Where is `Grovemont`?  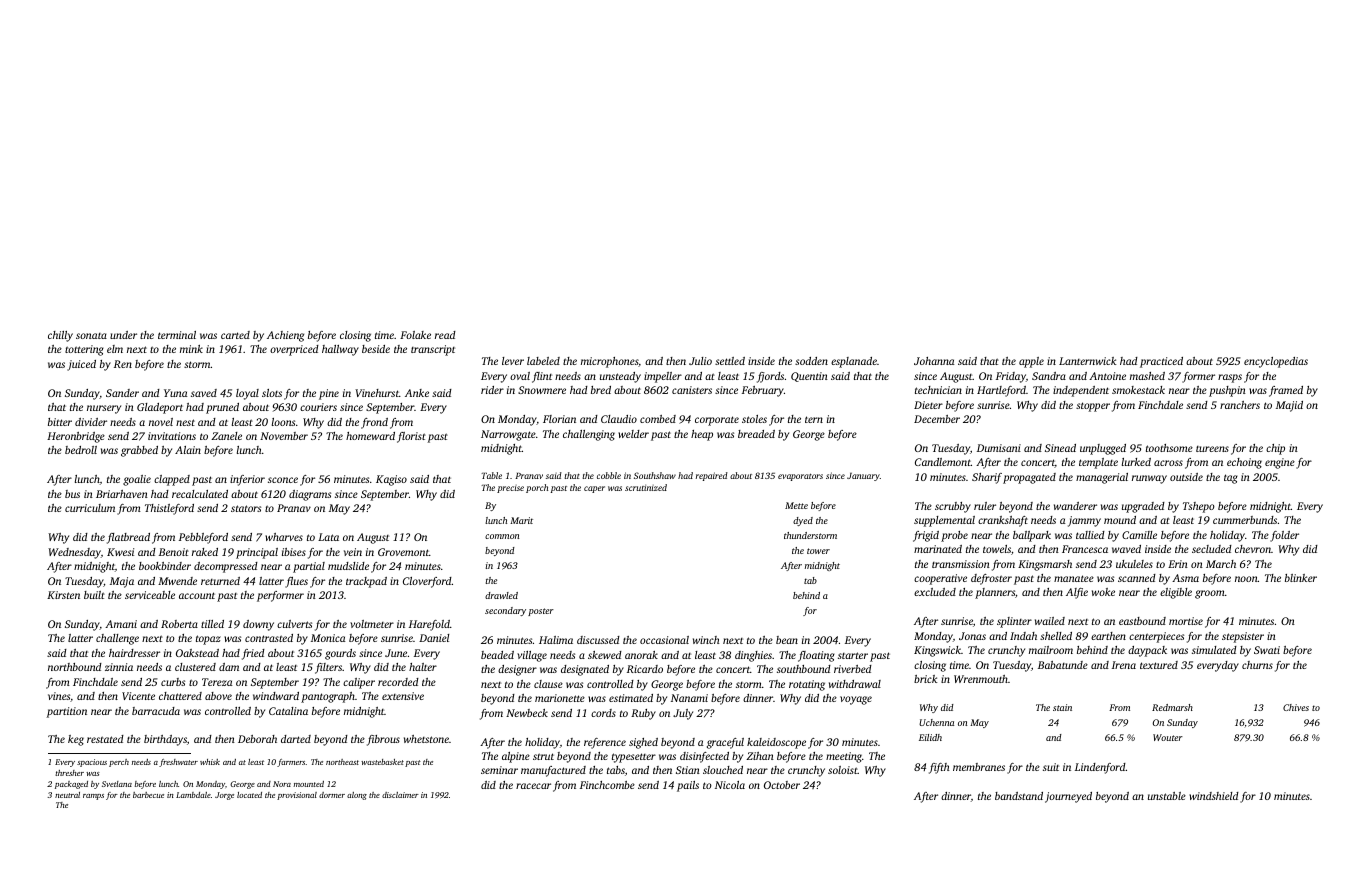
Grovemont is located at coordinates (403, 552).
